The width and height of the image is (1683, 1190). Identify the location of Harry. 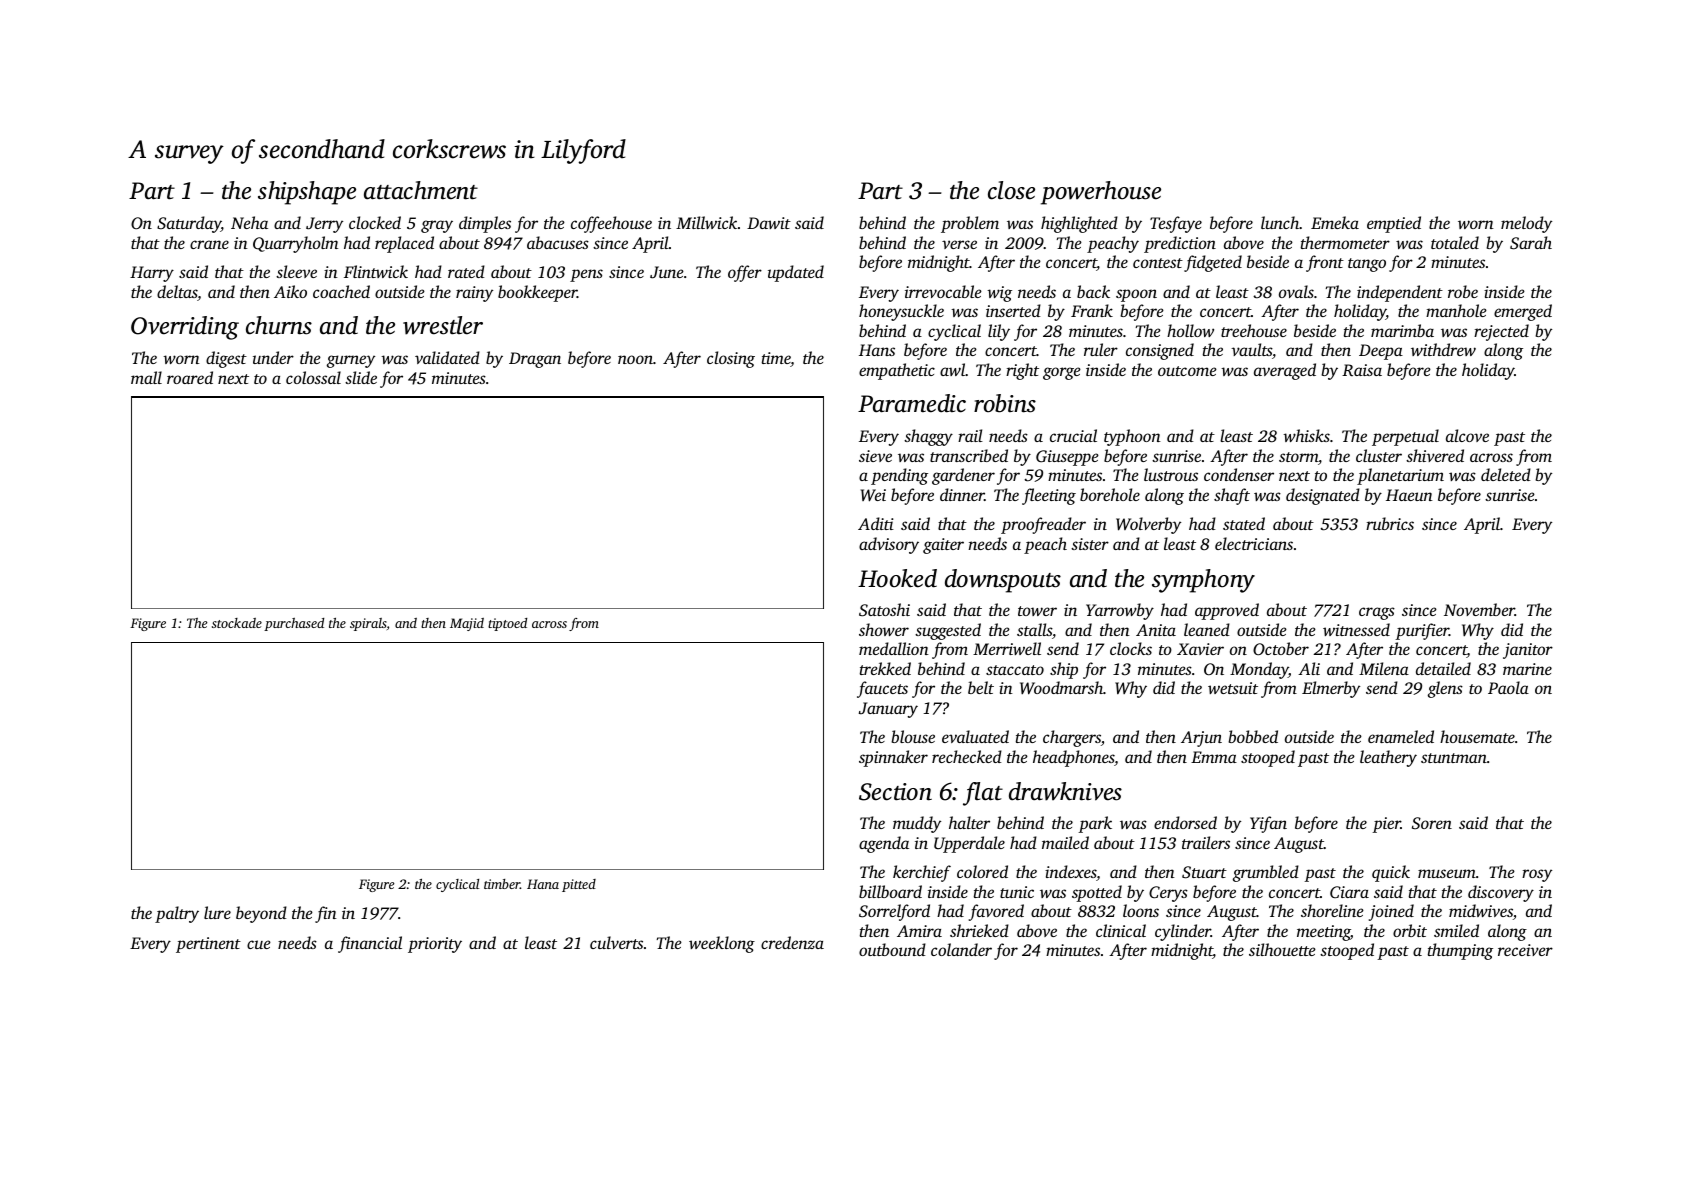
(152, 274).
